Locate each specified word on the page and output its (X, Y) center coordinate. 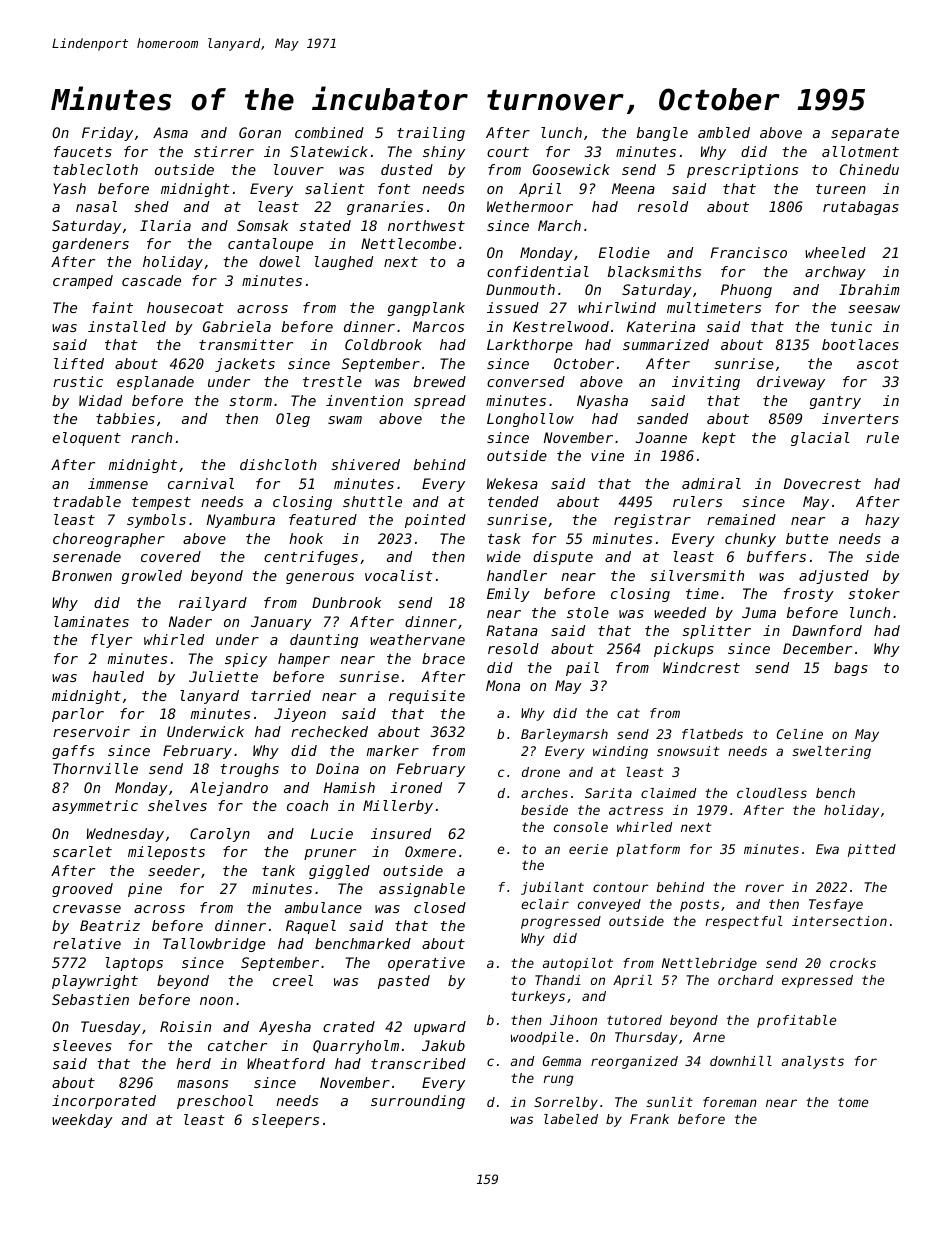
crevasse (87, 909)
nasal (96, 206)
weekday (82, 1121)
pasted (404, 982)
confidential (538, 271)
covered (171, 556)
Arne (709, 1037)
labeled (571, 1119)
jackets (245, 365)
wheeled (835, 252)
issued (513, 307)
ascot (878, 364)
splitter (716, 632)
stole (588, 612)
